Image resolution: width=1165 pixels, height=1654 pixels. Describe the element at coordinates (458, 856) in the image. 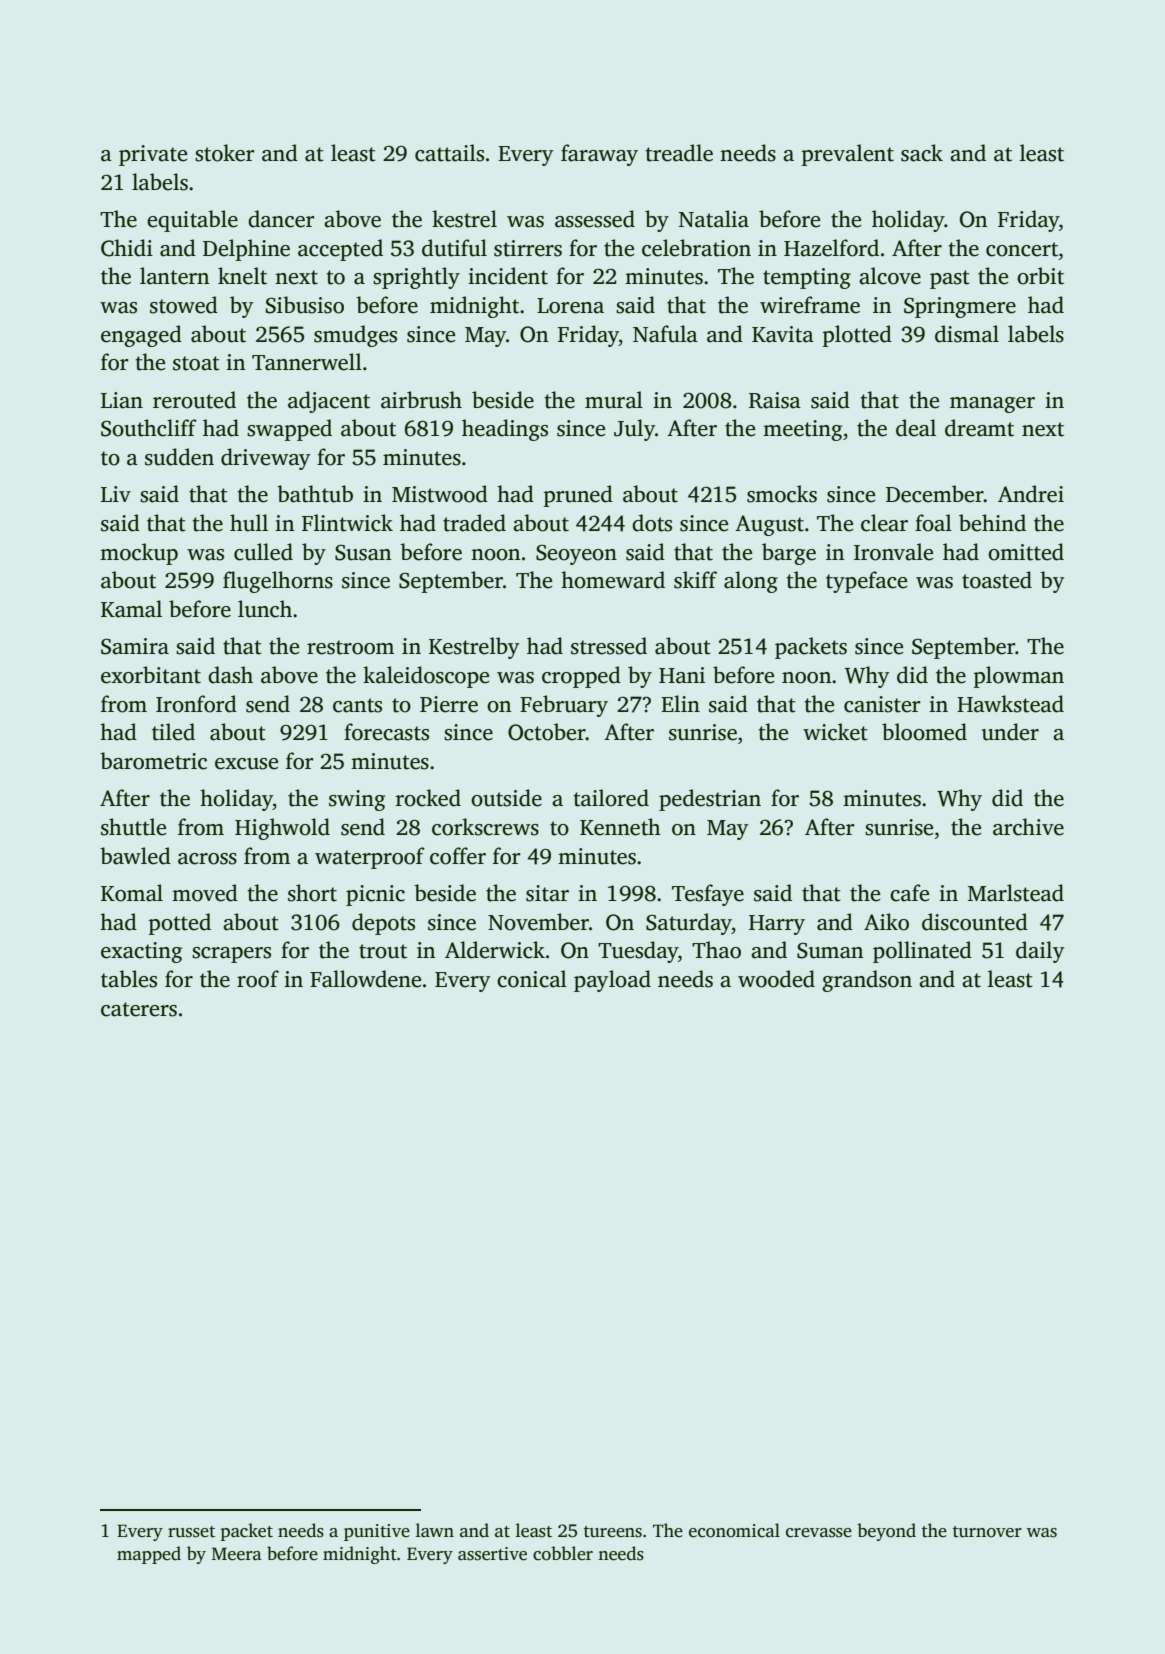

I see `coffer` at that location.
